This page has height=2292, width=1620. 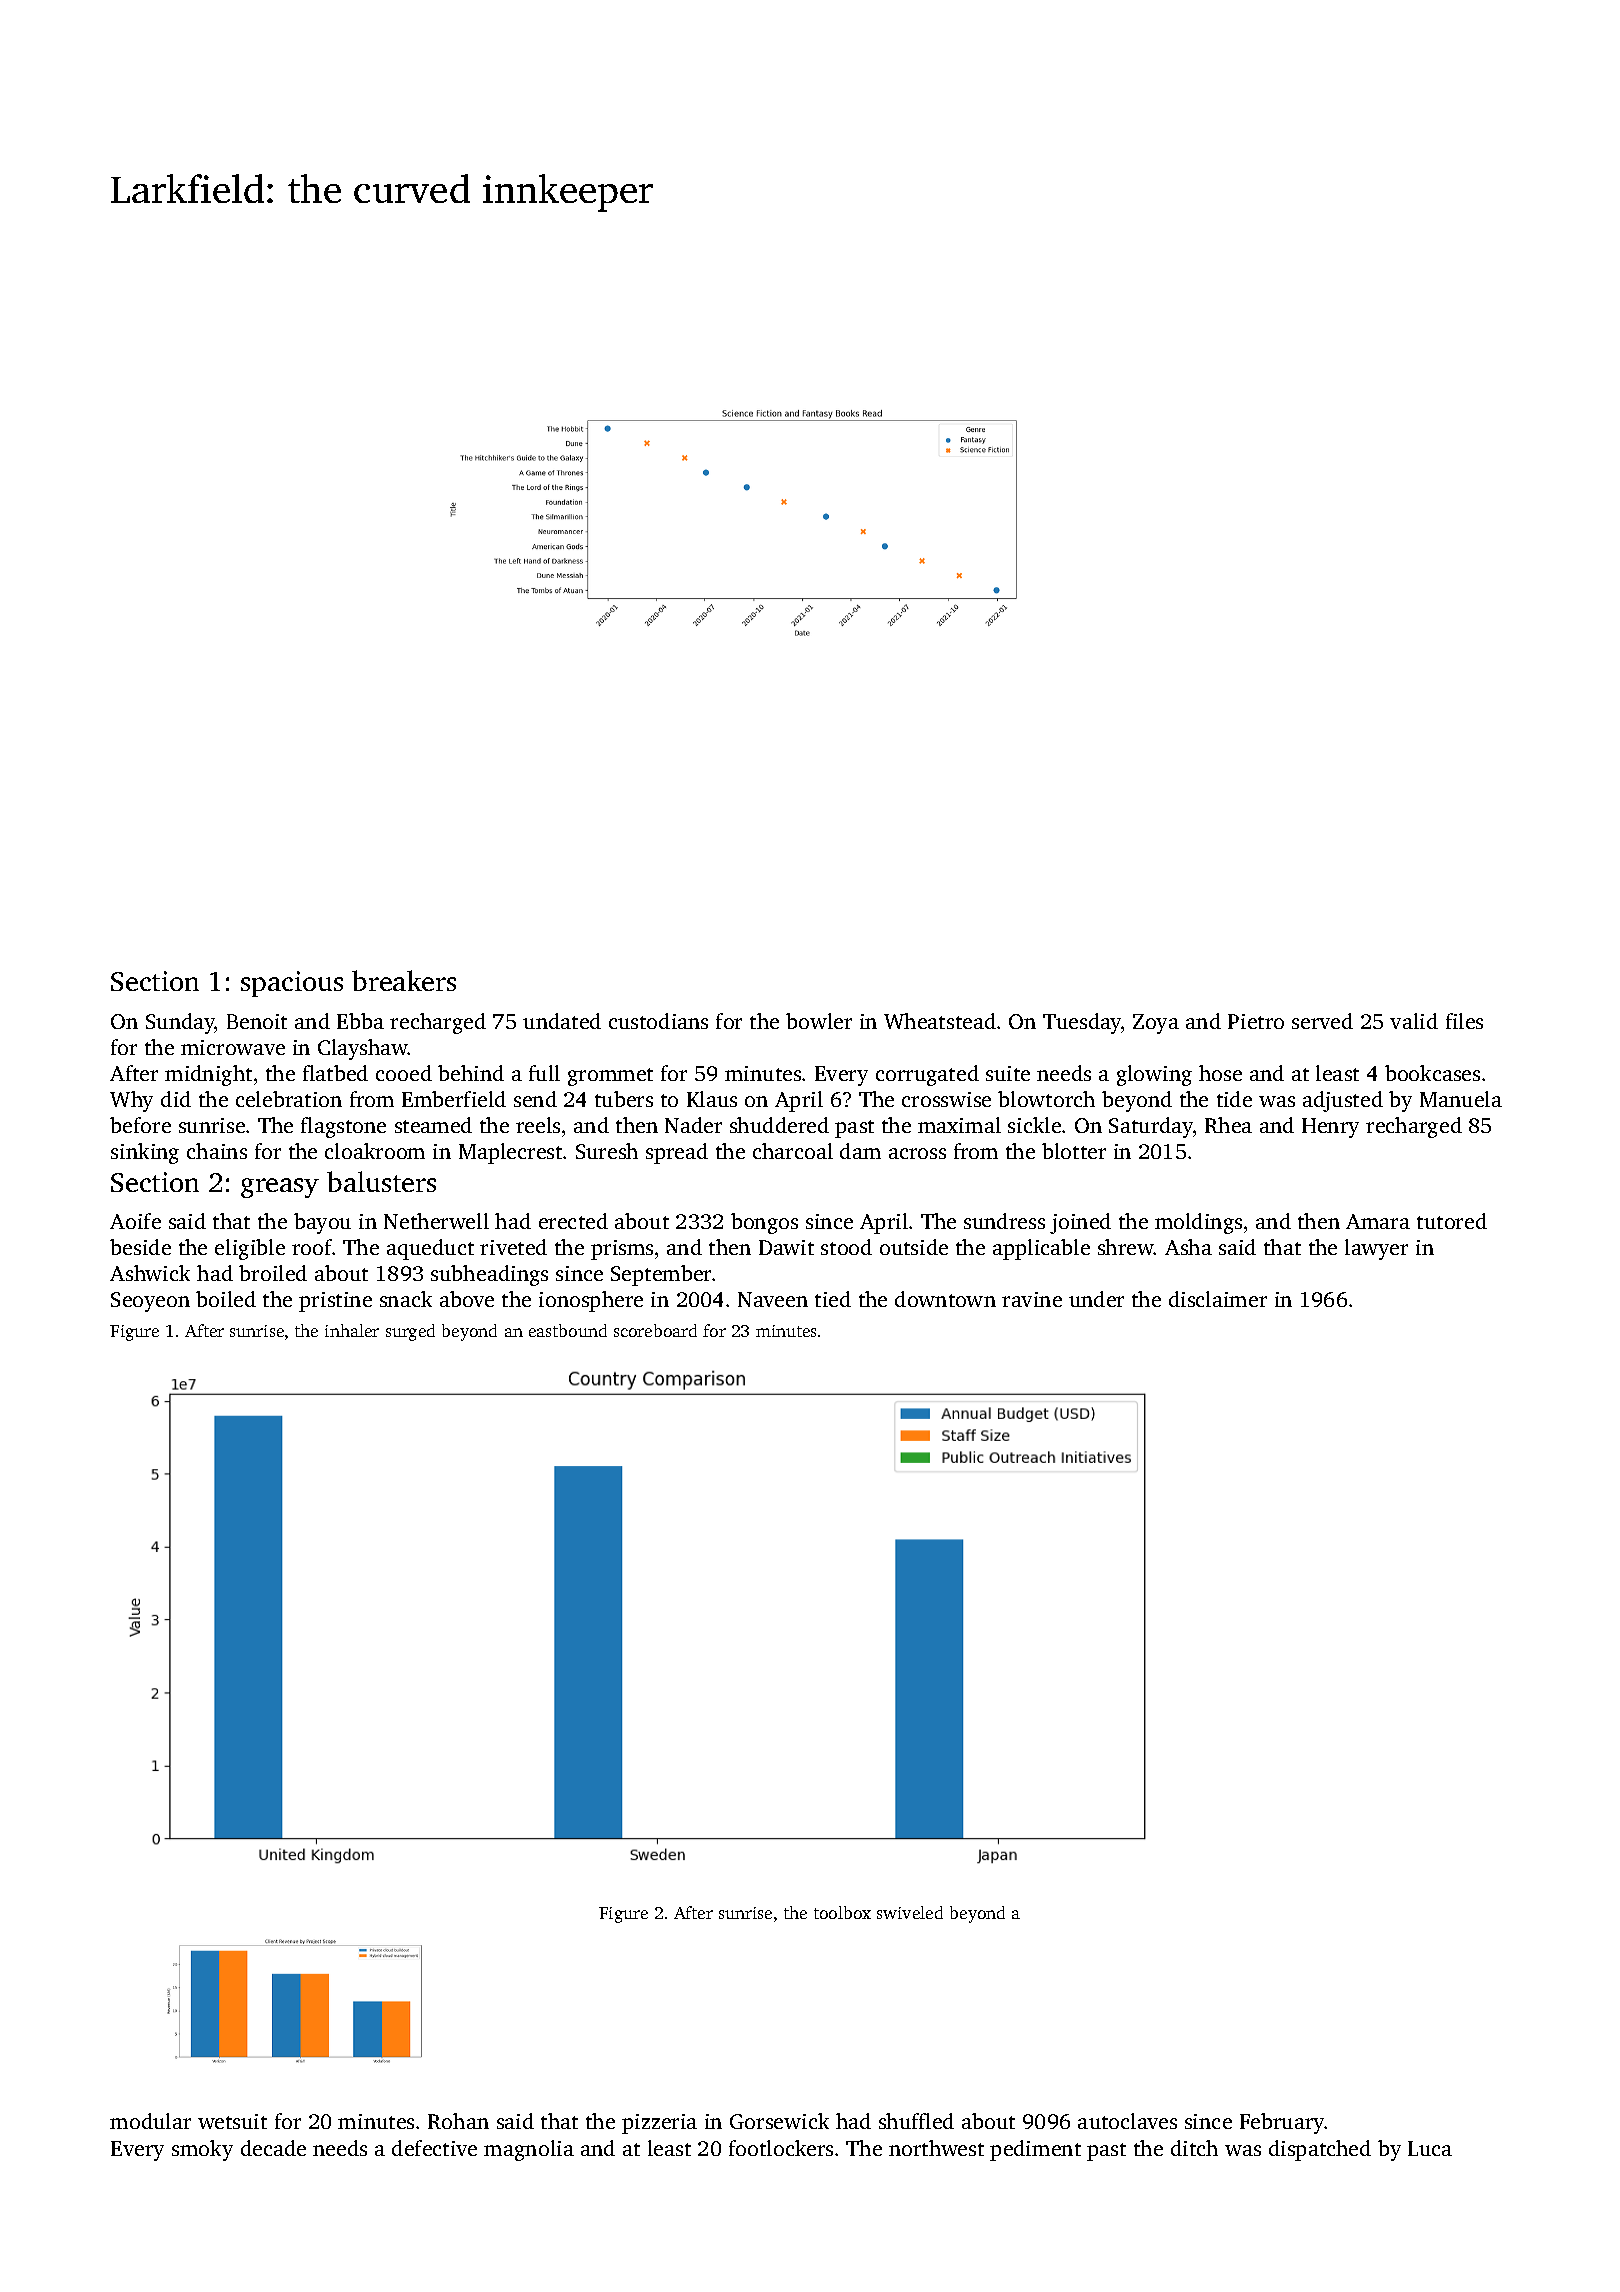 What do you see at coordinates (404, 980) in the page?
I see `breakers` at bounding box center [404, 980].
